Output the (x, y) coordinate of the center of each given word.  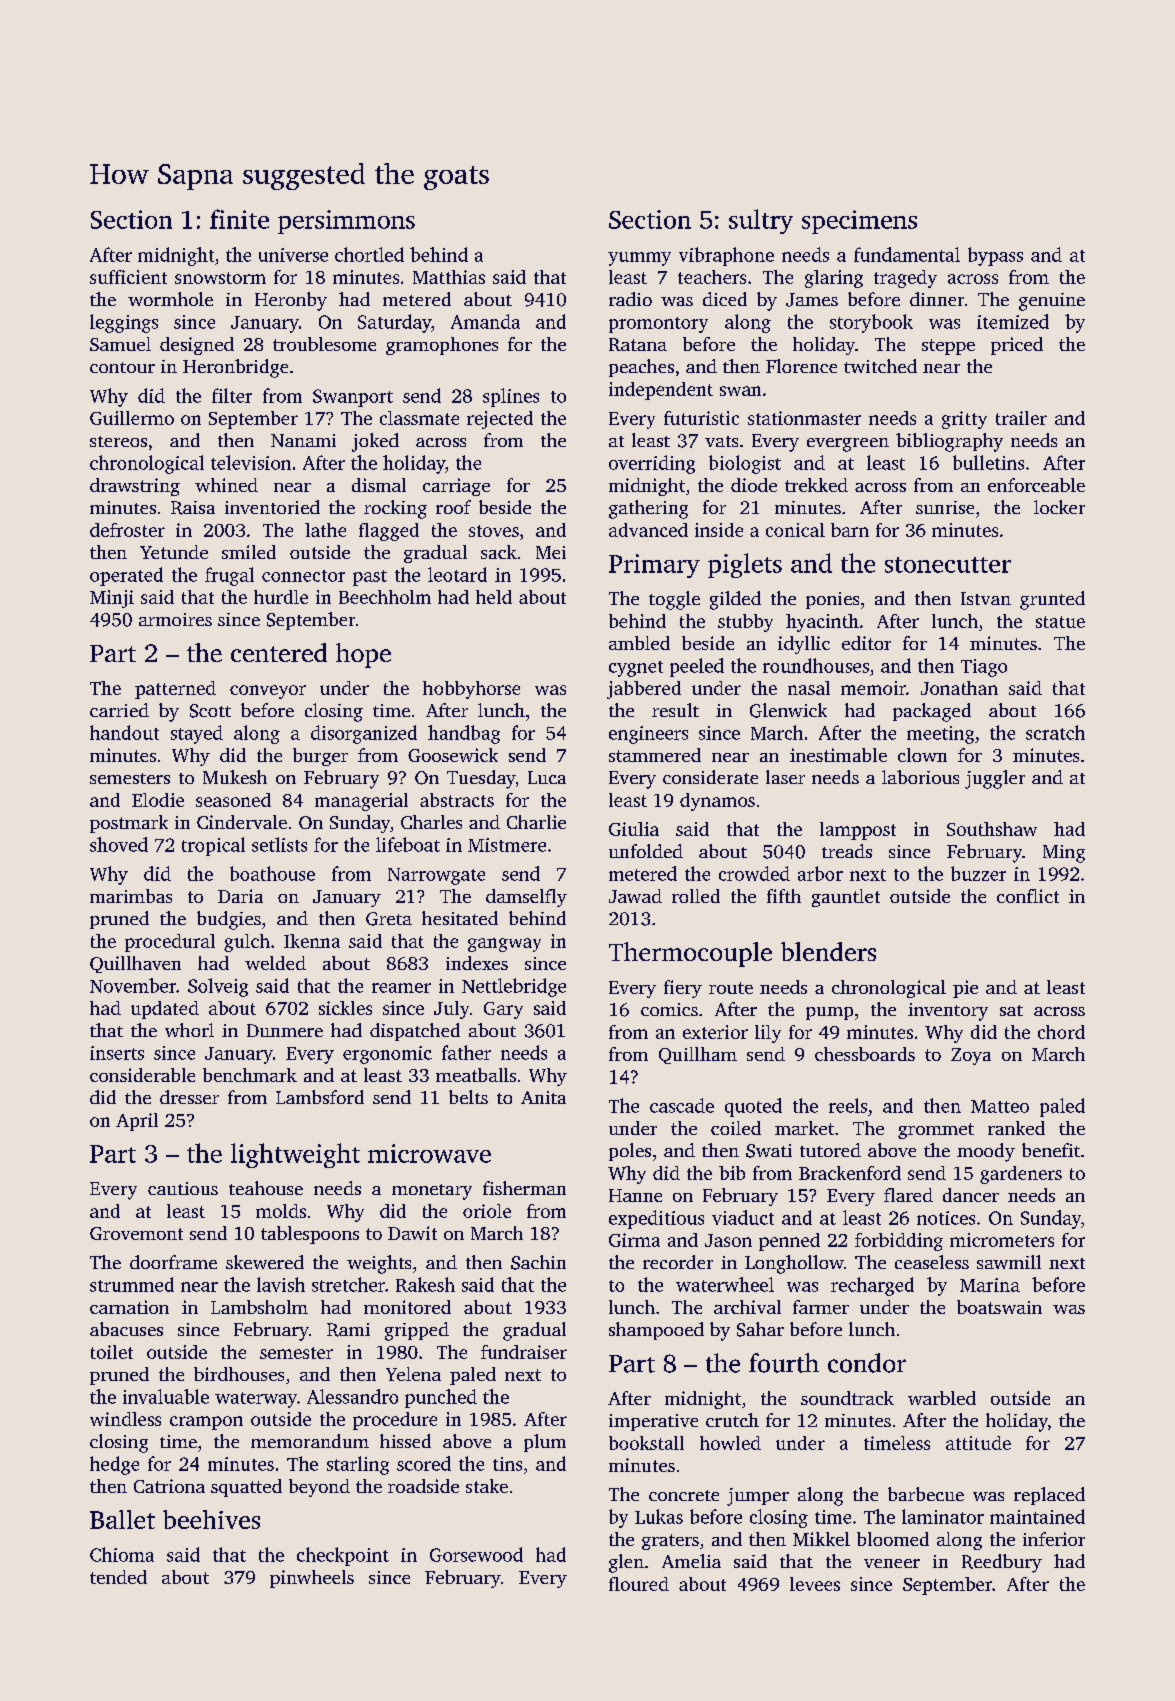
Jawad (635, 896)
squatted (246, 1488)
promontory (658, 325)
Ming (1064, 854)
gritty (964, 420)
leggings (124, 323)
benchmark (250, 1075)
